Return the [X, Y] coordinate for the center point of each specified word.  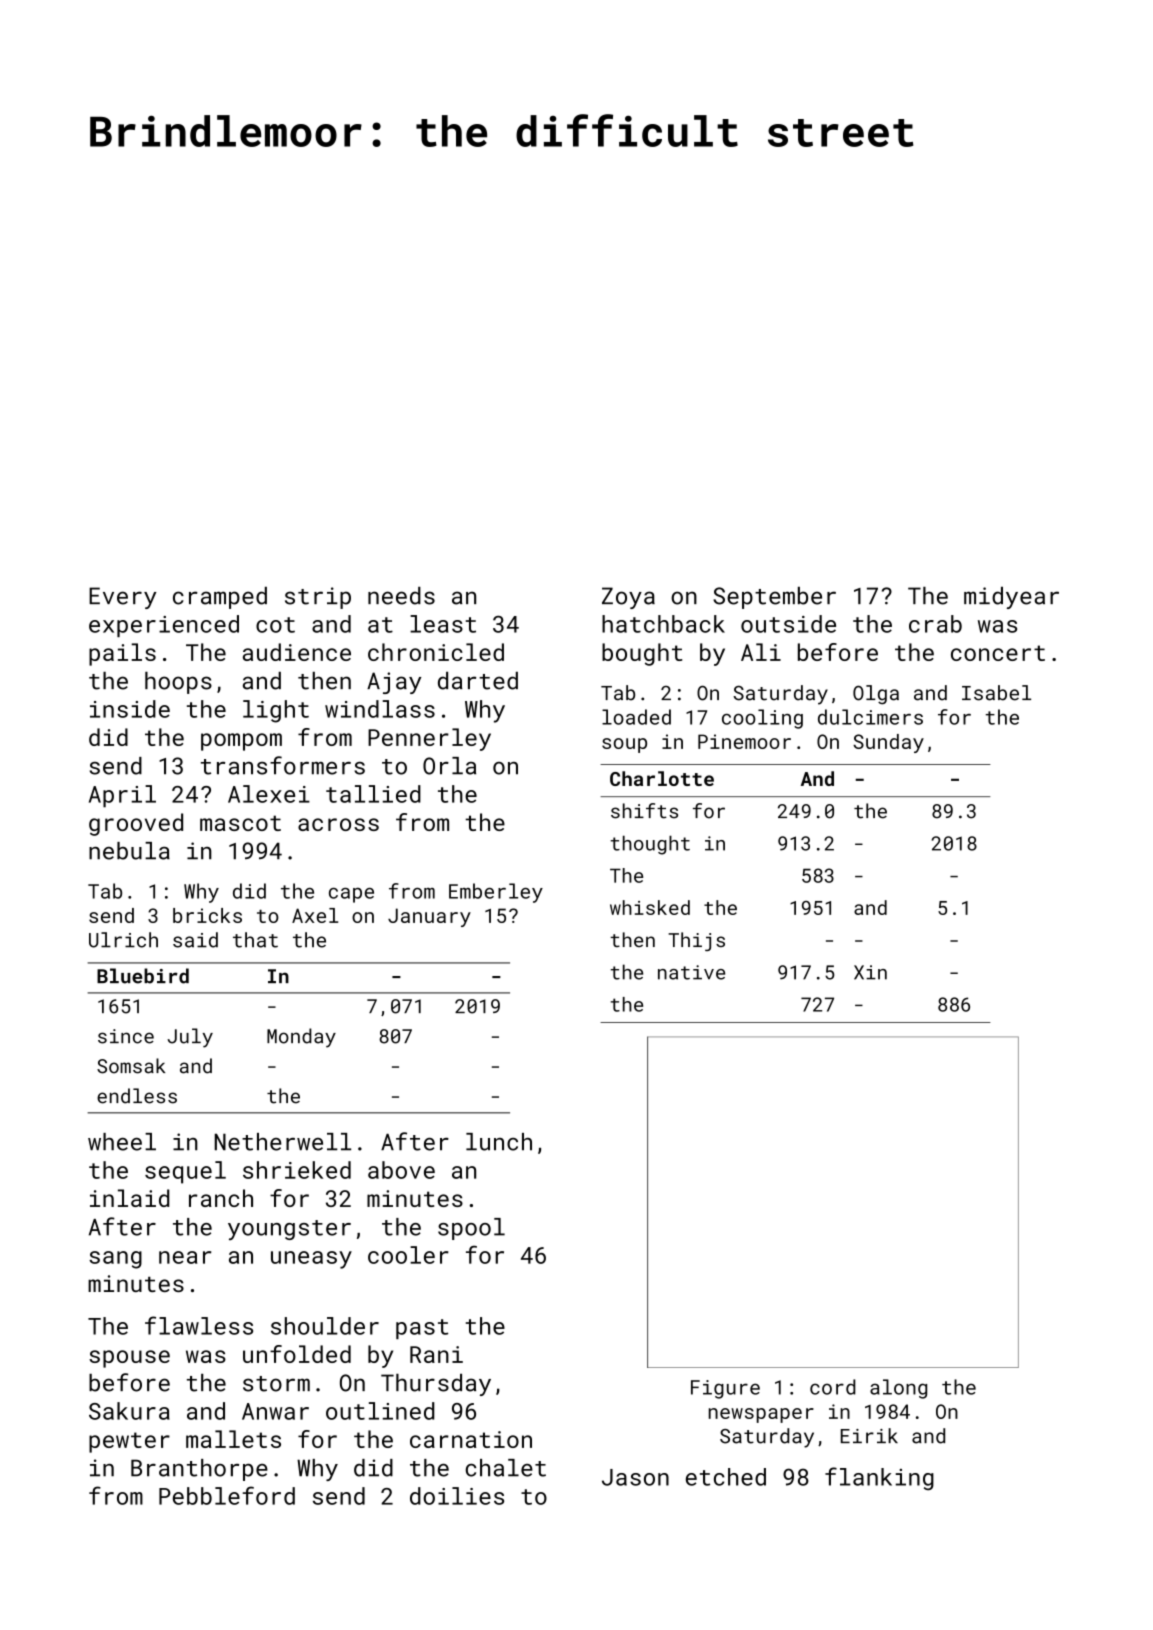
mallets [233, 1439]
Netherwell [282, 1142]
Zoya [628, 598]
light [276, 711]
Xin [870, 972]
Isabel [996, 693]
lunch [499, 1142]
